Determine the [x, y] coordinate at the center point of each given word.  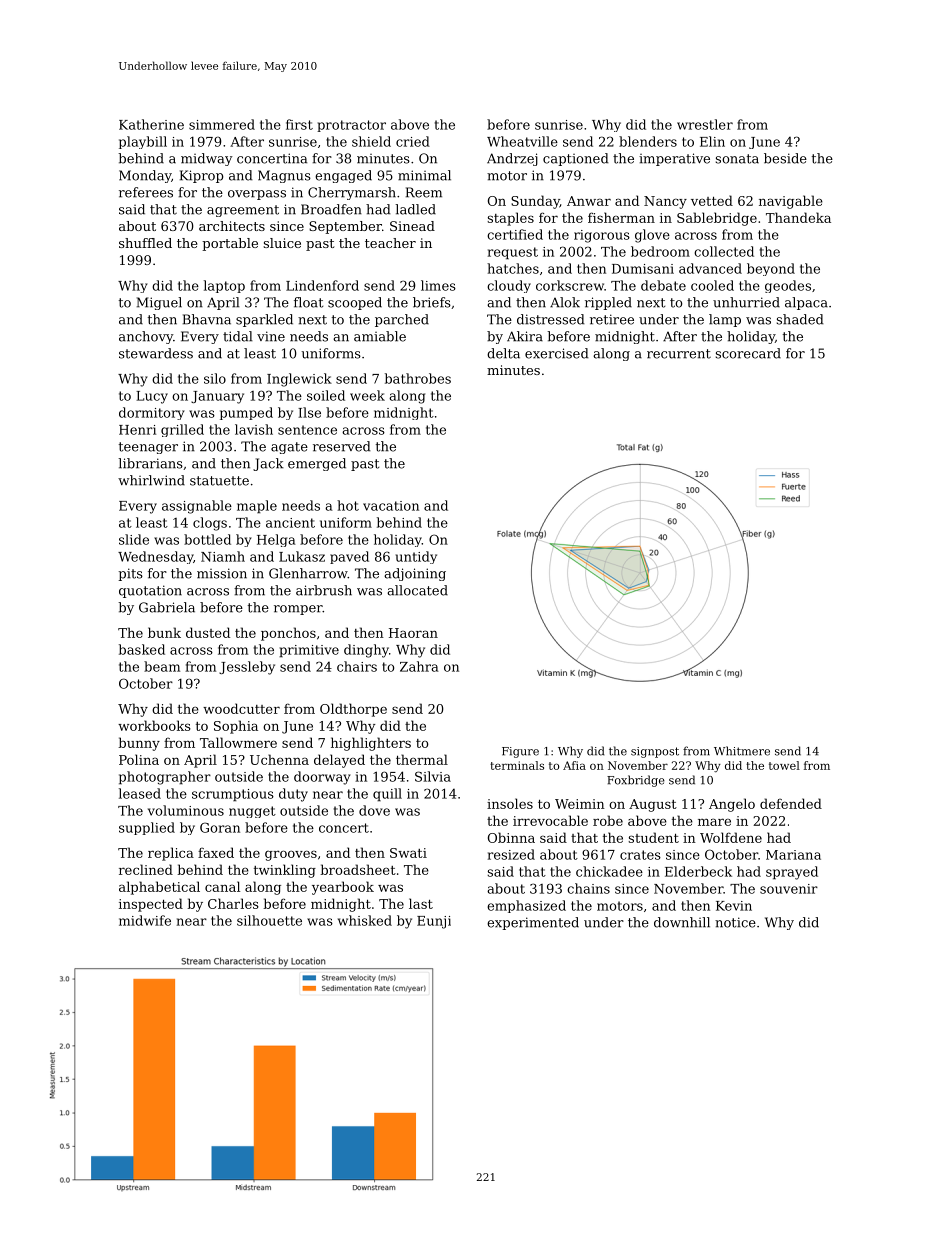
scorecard [748, 353]
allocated [417, 590]
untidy [416, 557]
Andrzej [512, 159]
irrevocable [550, 820]
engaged [343, 176]
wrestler [705, 124]
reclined [146, 869]
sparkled [264, 320]
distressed [551, 319]
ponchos [288, 634]
